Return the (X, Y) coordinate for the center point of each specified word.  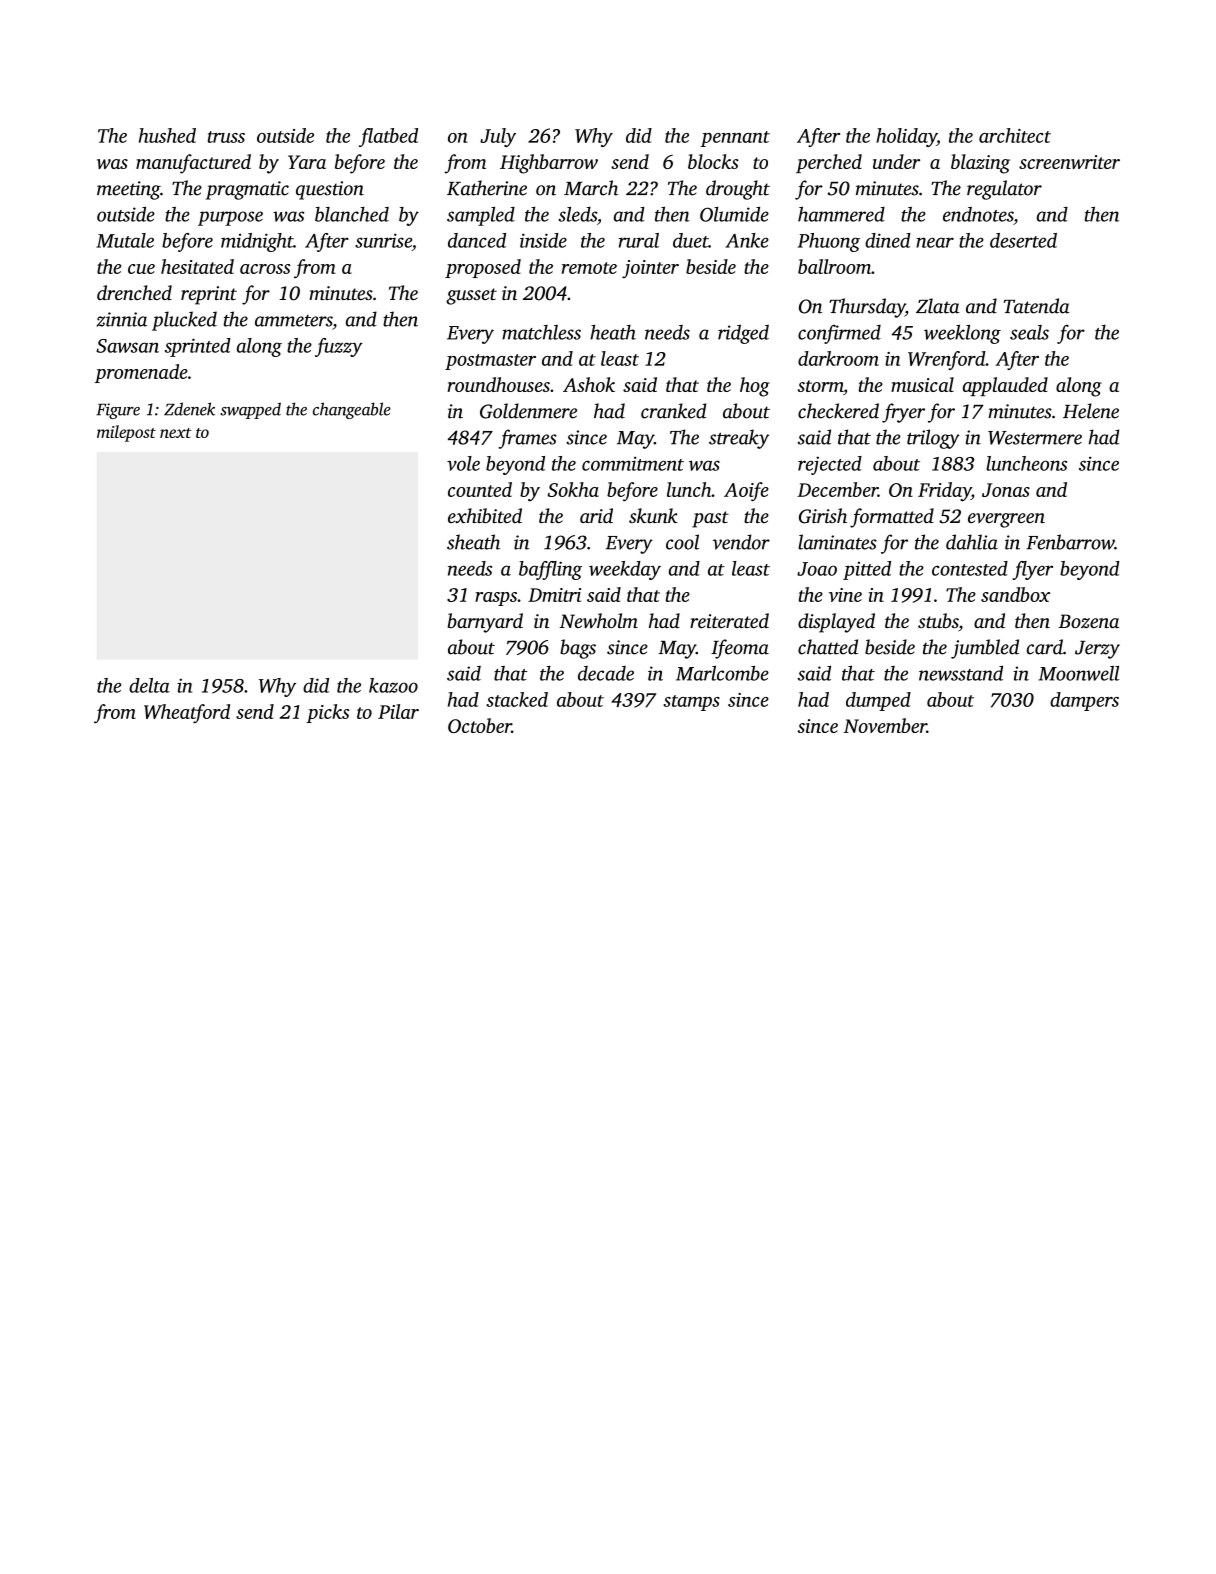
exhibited (485, 515)
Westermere (1035, 438)
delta (149, 685)
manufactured (193, 164)
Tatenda (1037, 306)
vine (845, 595)
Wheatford (187, 714)
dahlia (972, 542)
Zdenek (189, 409)
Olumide (734, 214)
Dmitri (554, 595)
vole (463, 463)
